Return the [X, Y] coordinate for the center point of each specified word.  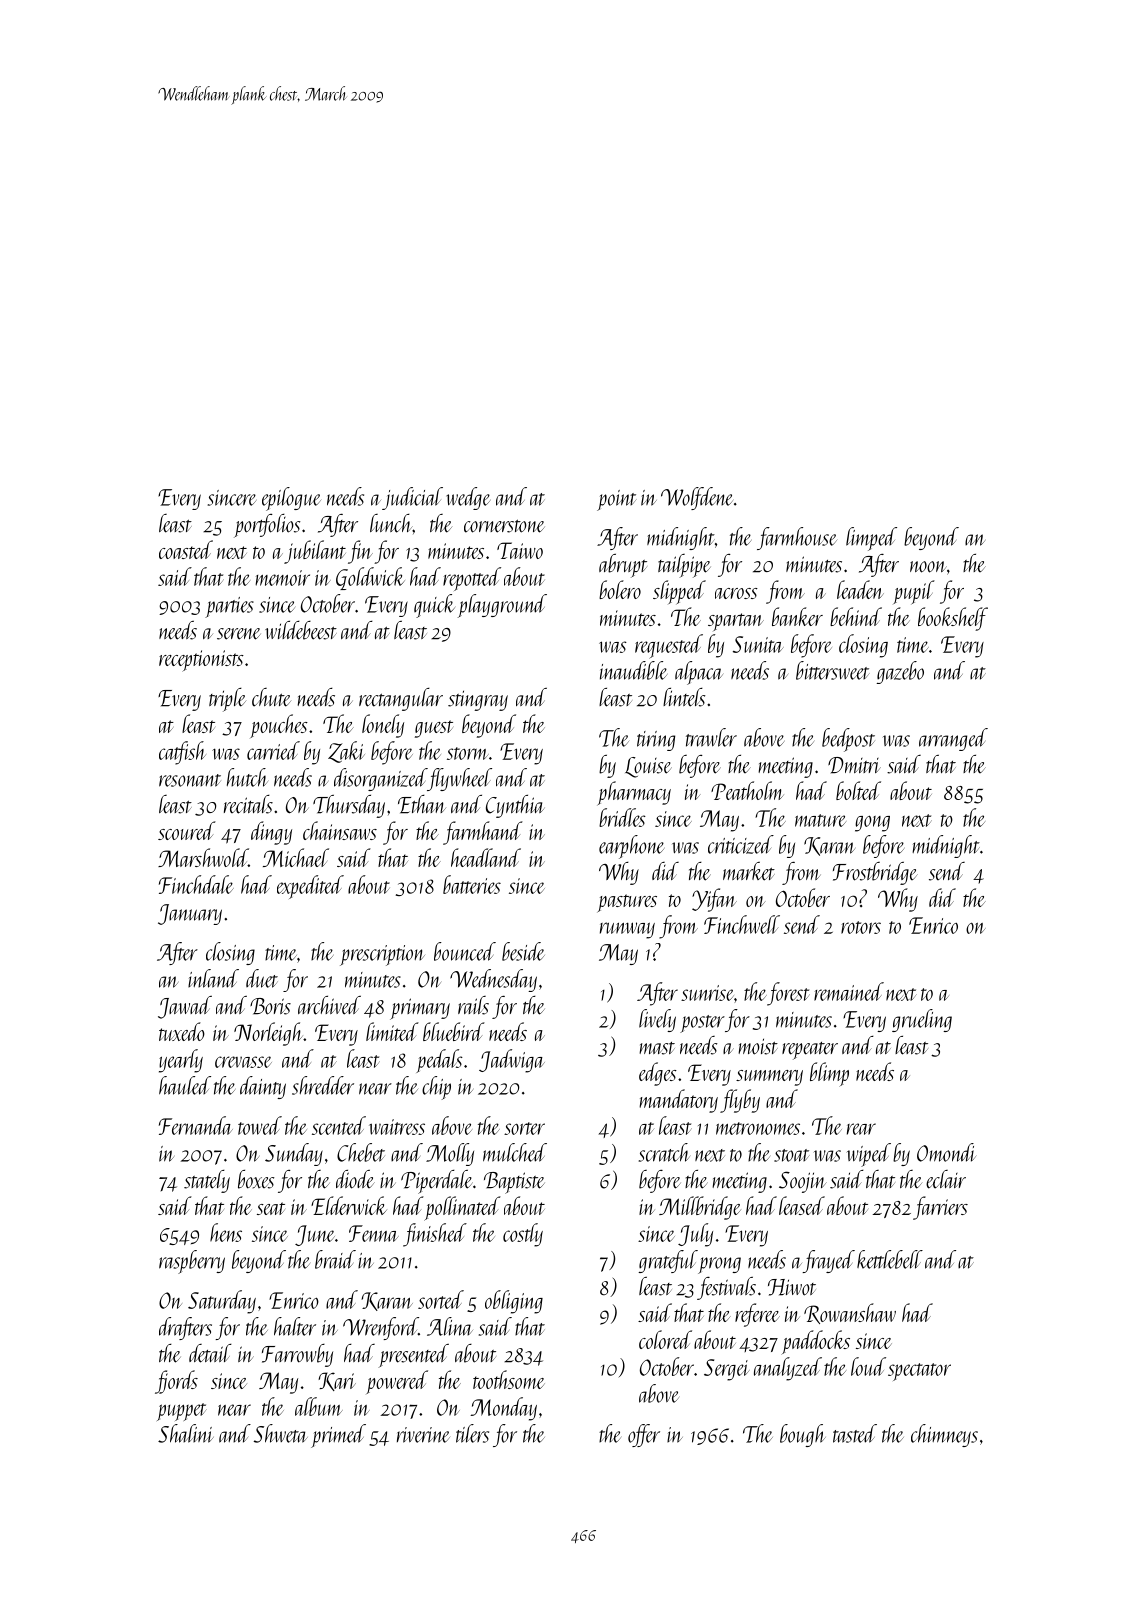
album [319, 1406]
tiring [656, 741]
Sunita [758, 644]
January [190, 914]
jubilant [315, 552]
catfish [182, 753]
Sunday [294, 1154]
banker [797, 616]
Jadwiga [512, 1061]
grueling [922, 1020]
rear [861, 1129]
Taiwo [520, 550]
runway [627, 930]
